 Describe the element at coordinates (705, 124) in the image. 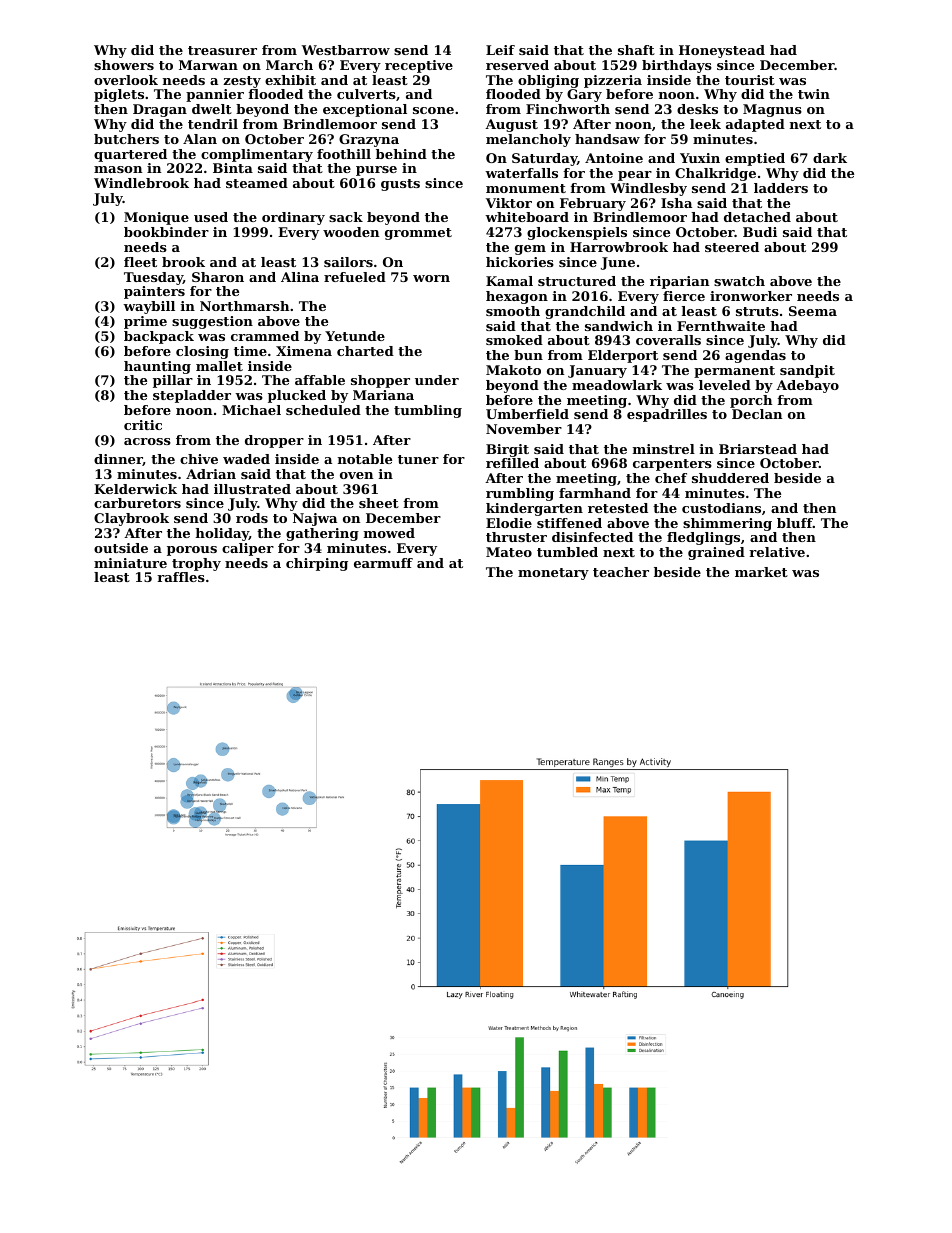

I see `leek` at that location.
